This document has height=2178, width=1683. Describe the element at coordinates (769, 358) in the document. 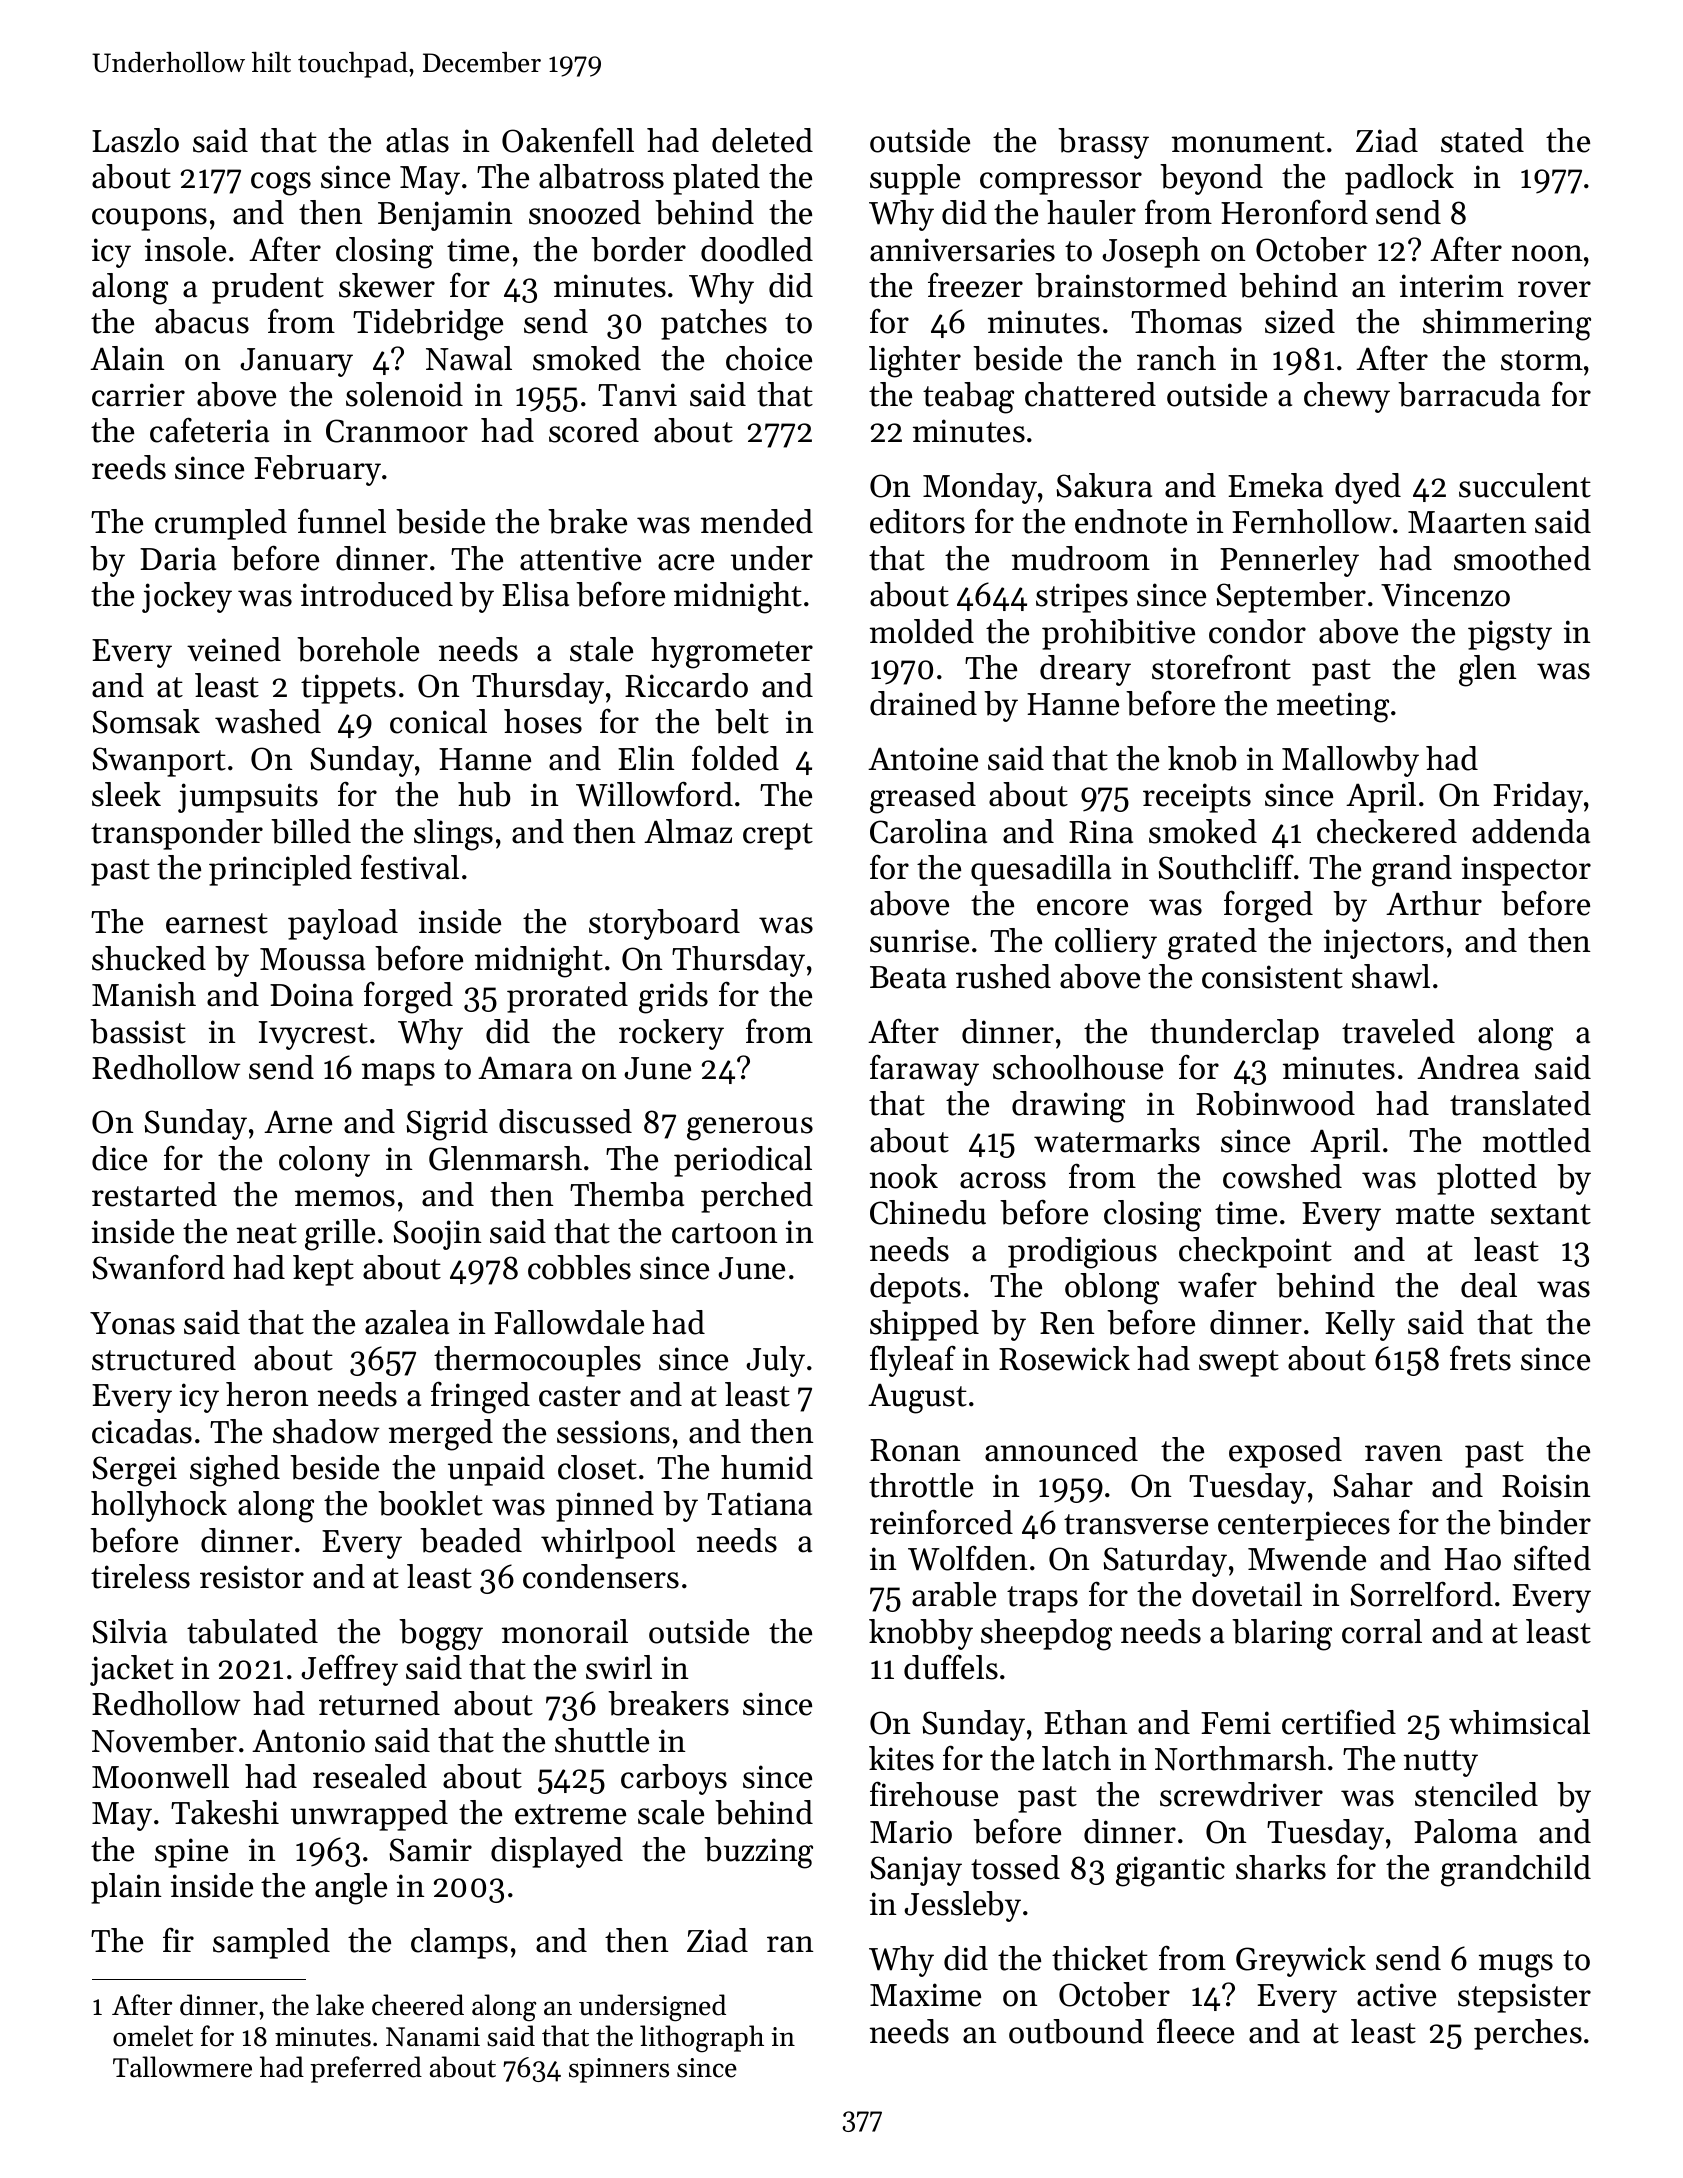

I see `choice` at that location.
